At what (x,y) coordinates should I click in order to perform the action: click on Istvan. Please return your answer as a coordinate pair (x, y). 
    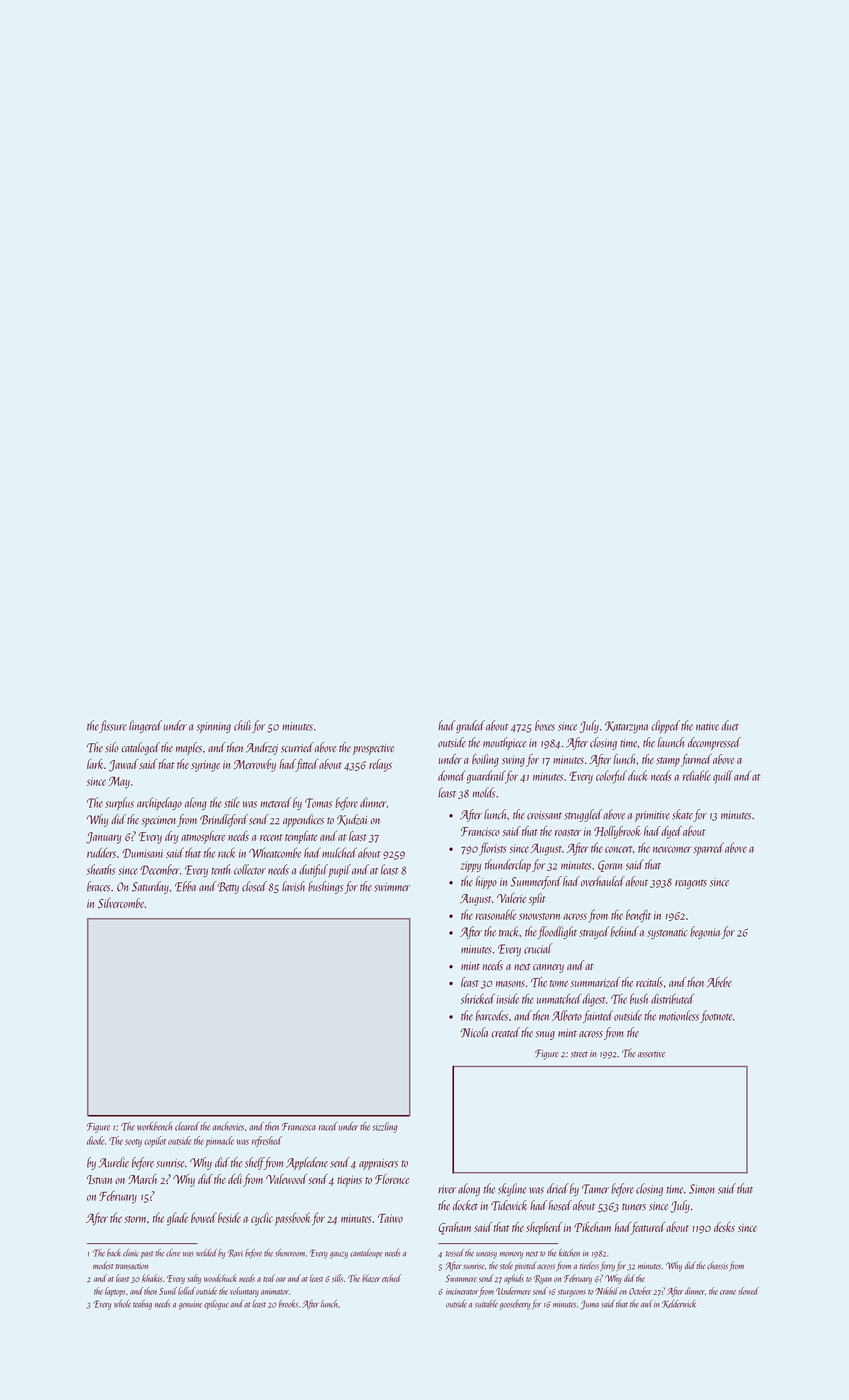
    Looking at the image, I should click on (99, 1179).
